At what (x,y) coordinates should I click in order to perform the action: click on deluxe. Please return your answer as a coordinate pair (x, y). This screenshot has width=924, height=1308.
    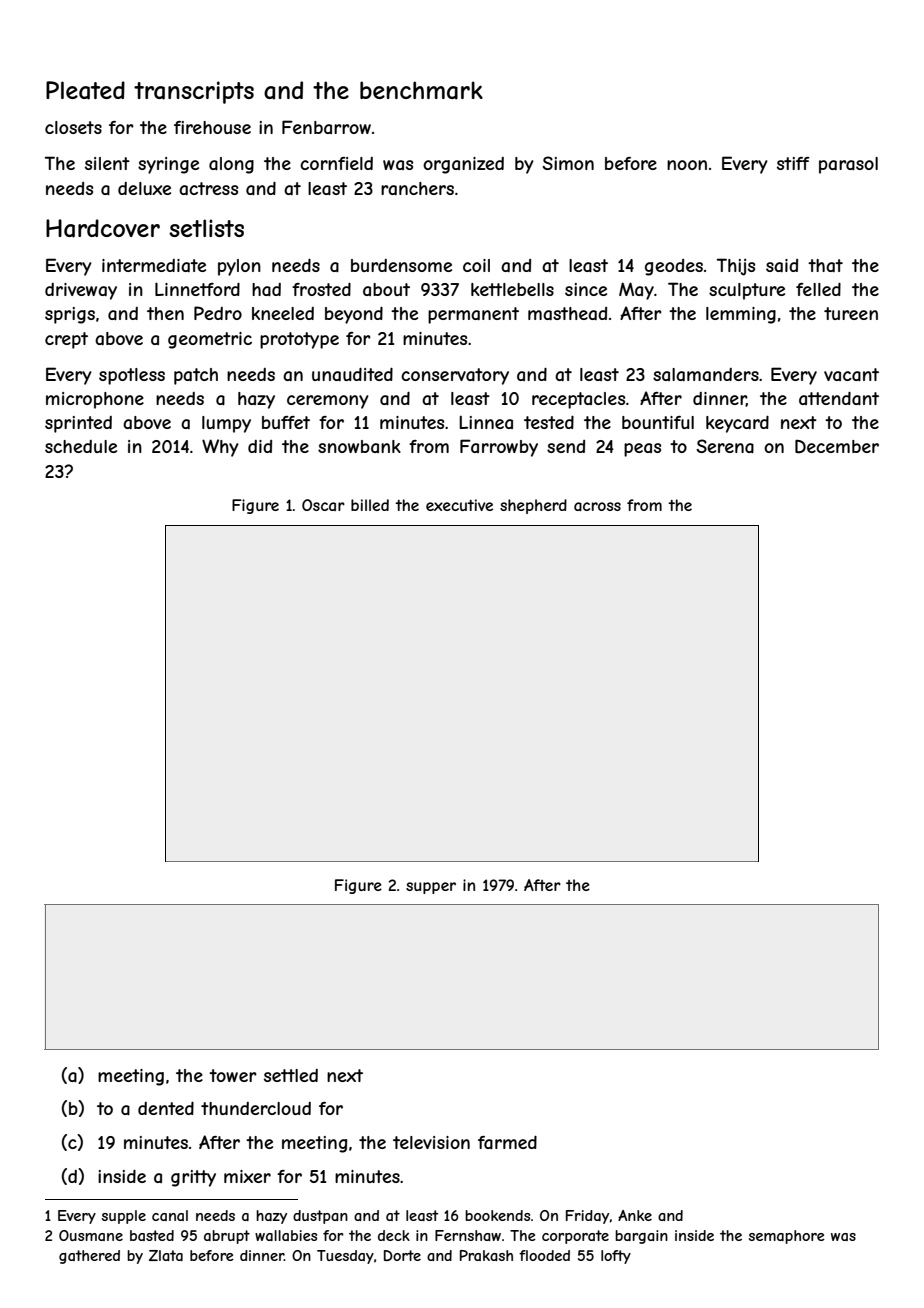
    Looking at the image, I should click on (144, 188).
